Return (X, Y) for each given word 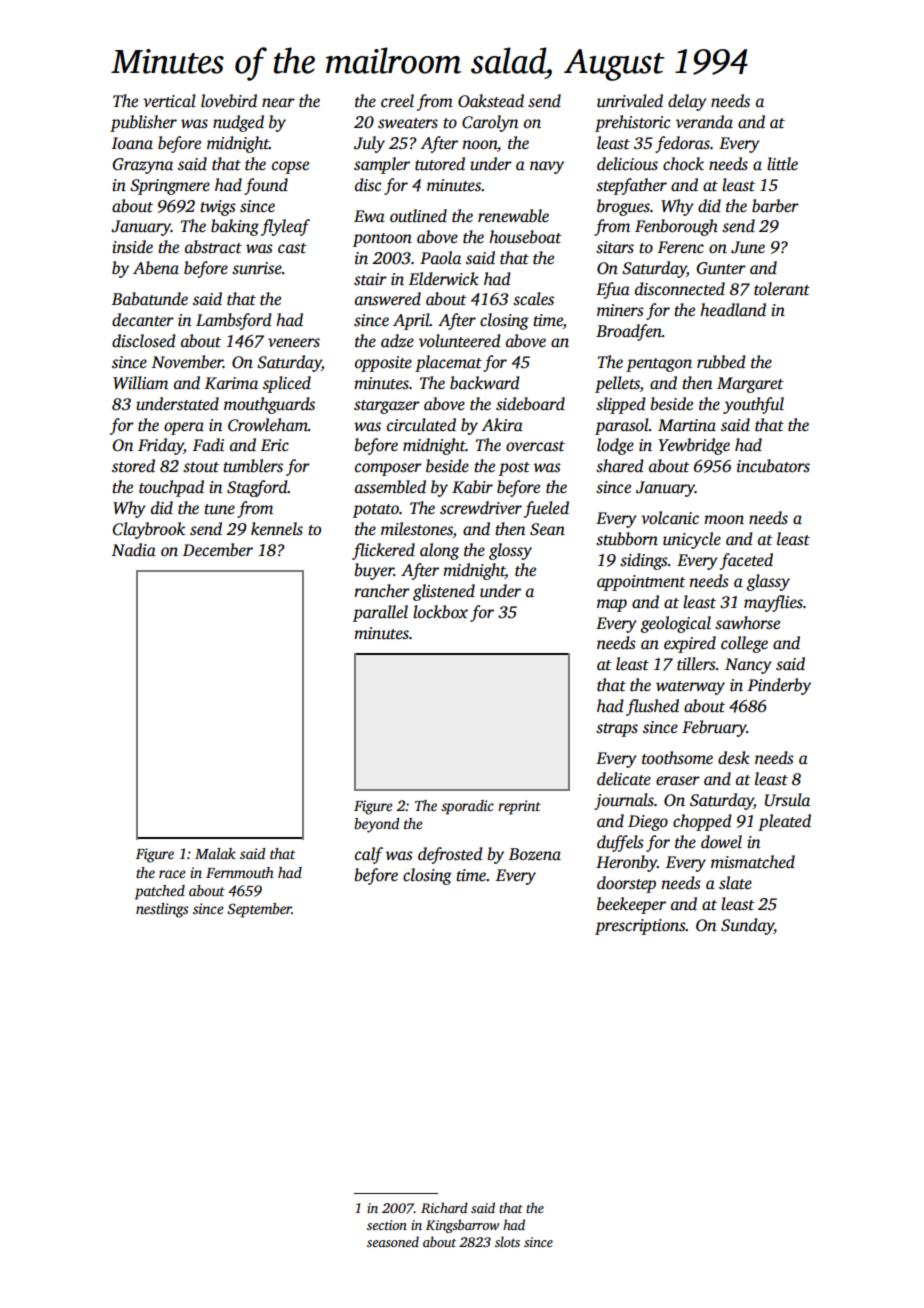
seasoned (393, 1241)
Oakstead (491, 101)
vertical (169, 101)
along (439, 551)
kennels (277, 529)
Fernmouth (240, 872)
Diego (648, 823)
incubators (773, 466)
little (782, 164)
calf (369, 855)
